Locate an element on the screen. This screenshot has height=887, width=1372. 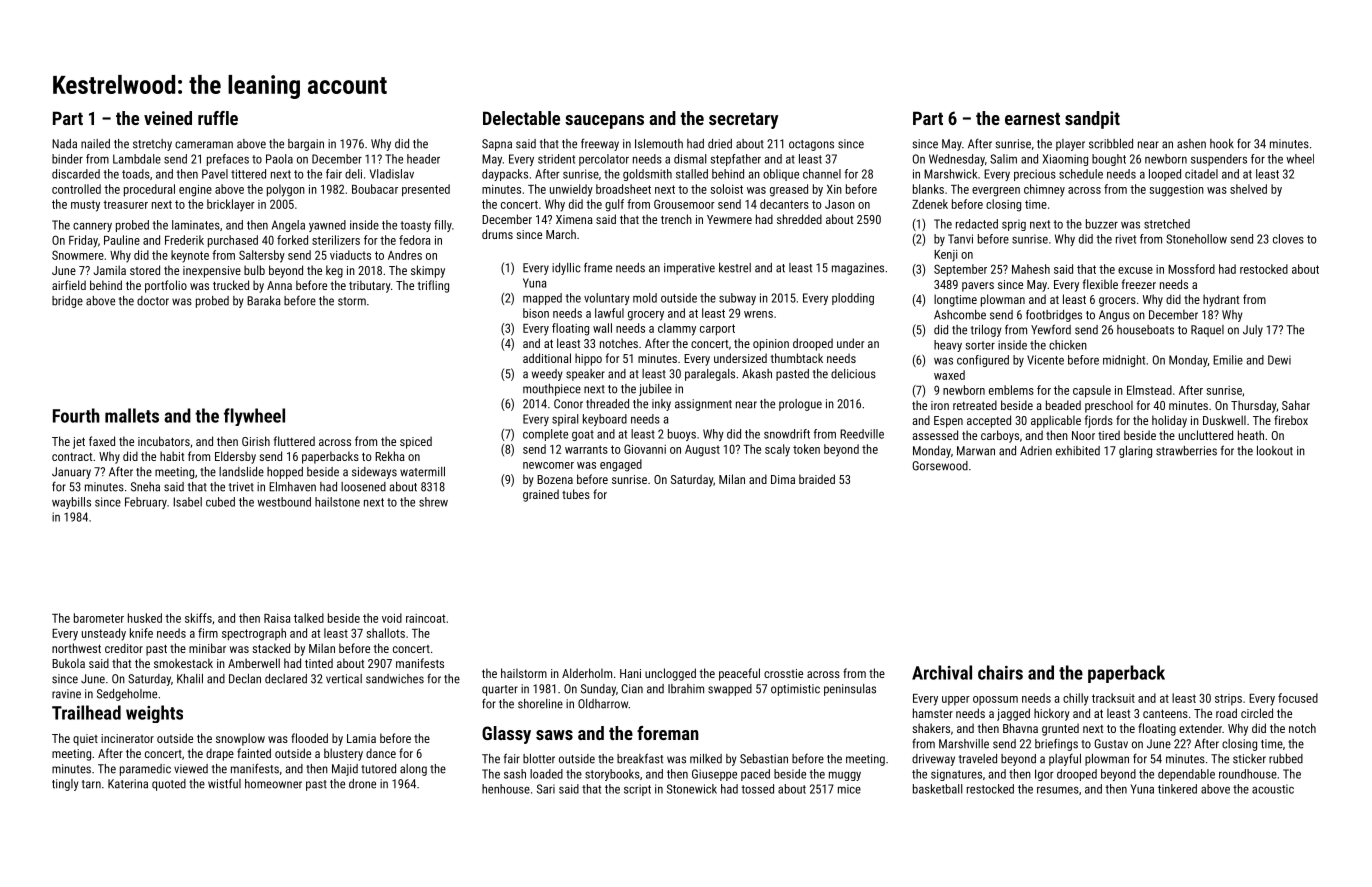
airfield is located at coordinates (69, 285).
